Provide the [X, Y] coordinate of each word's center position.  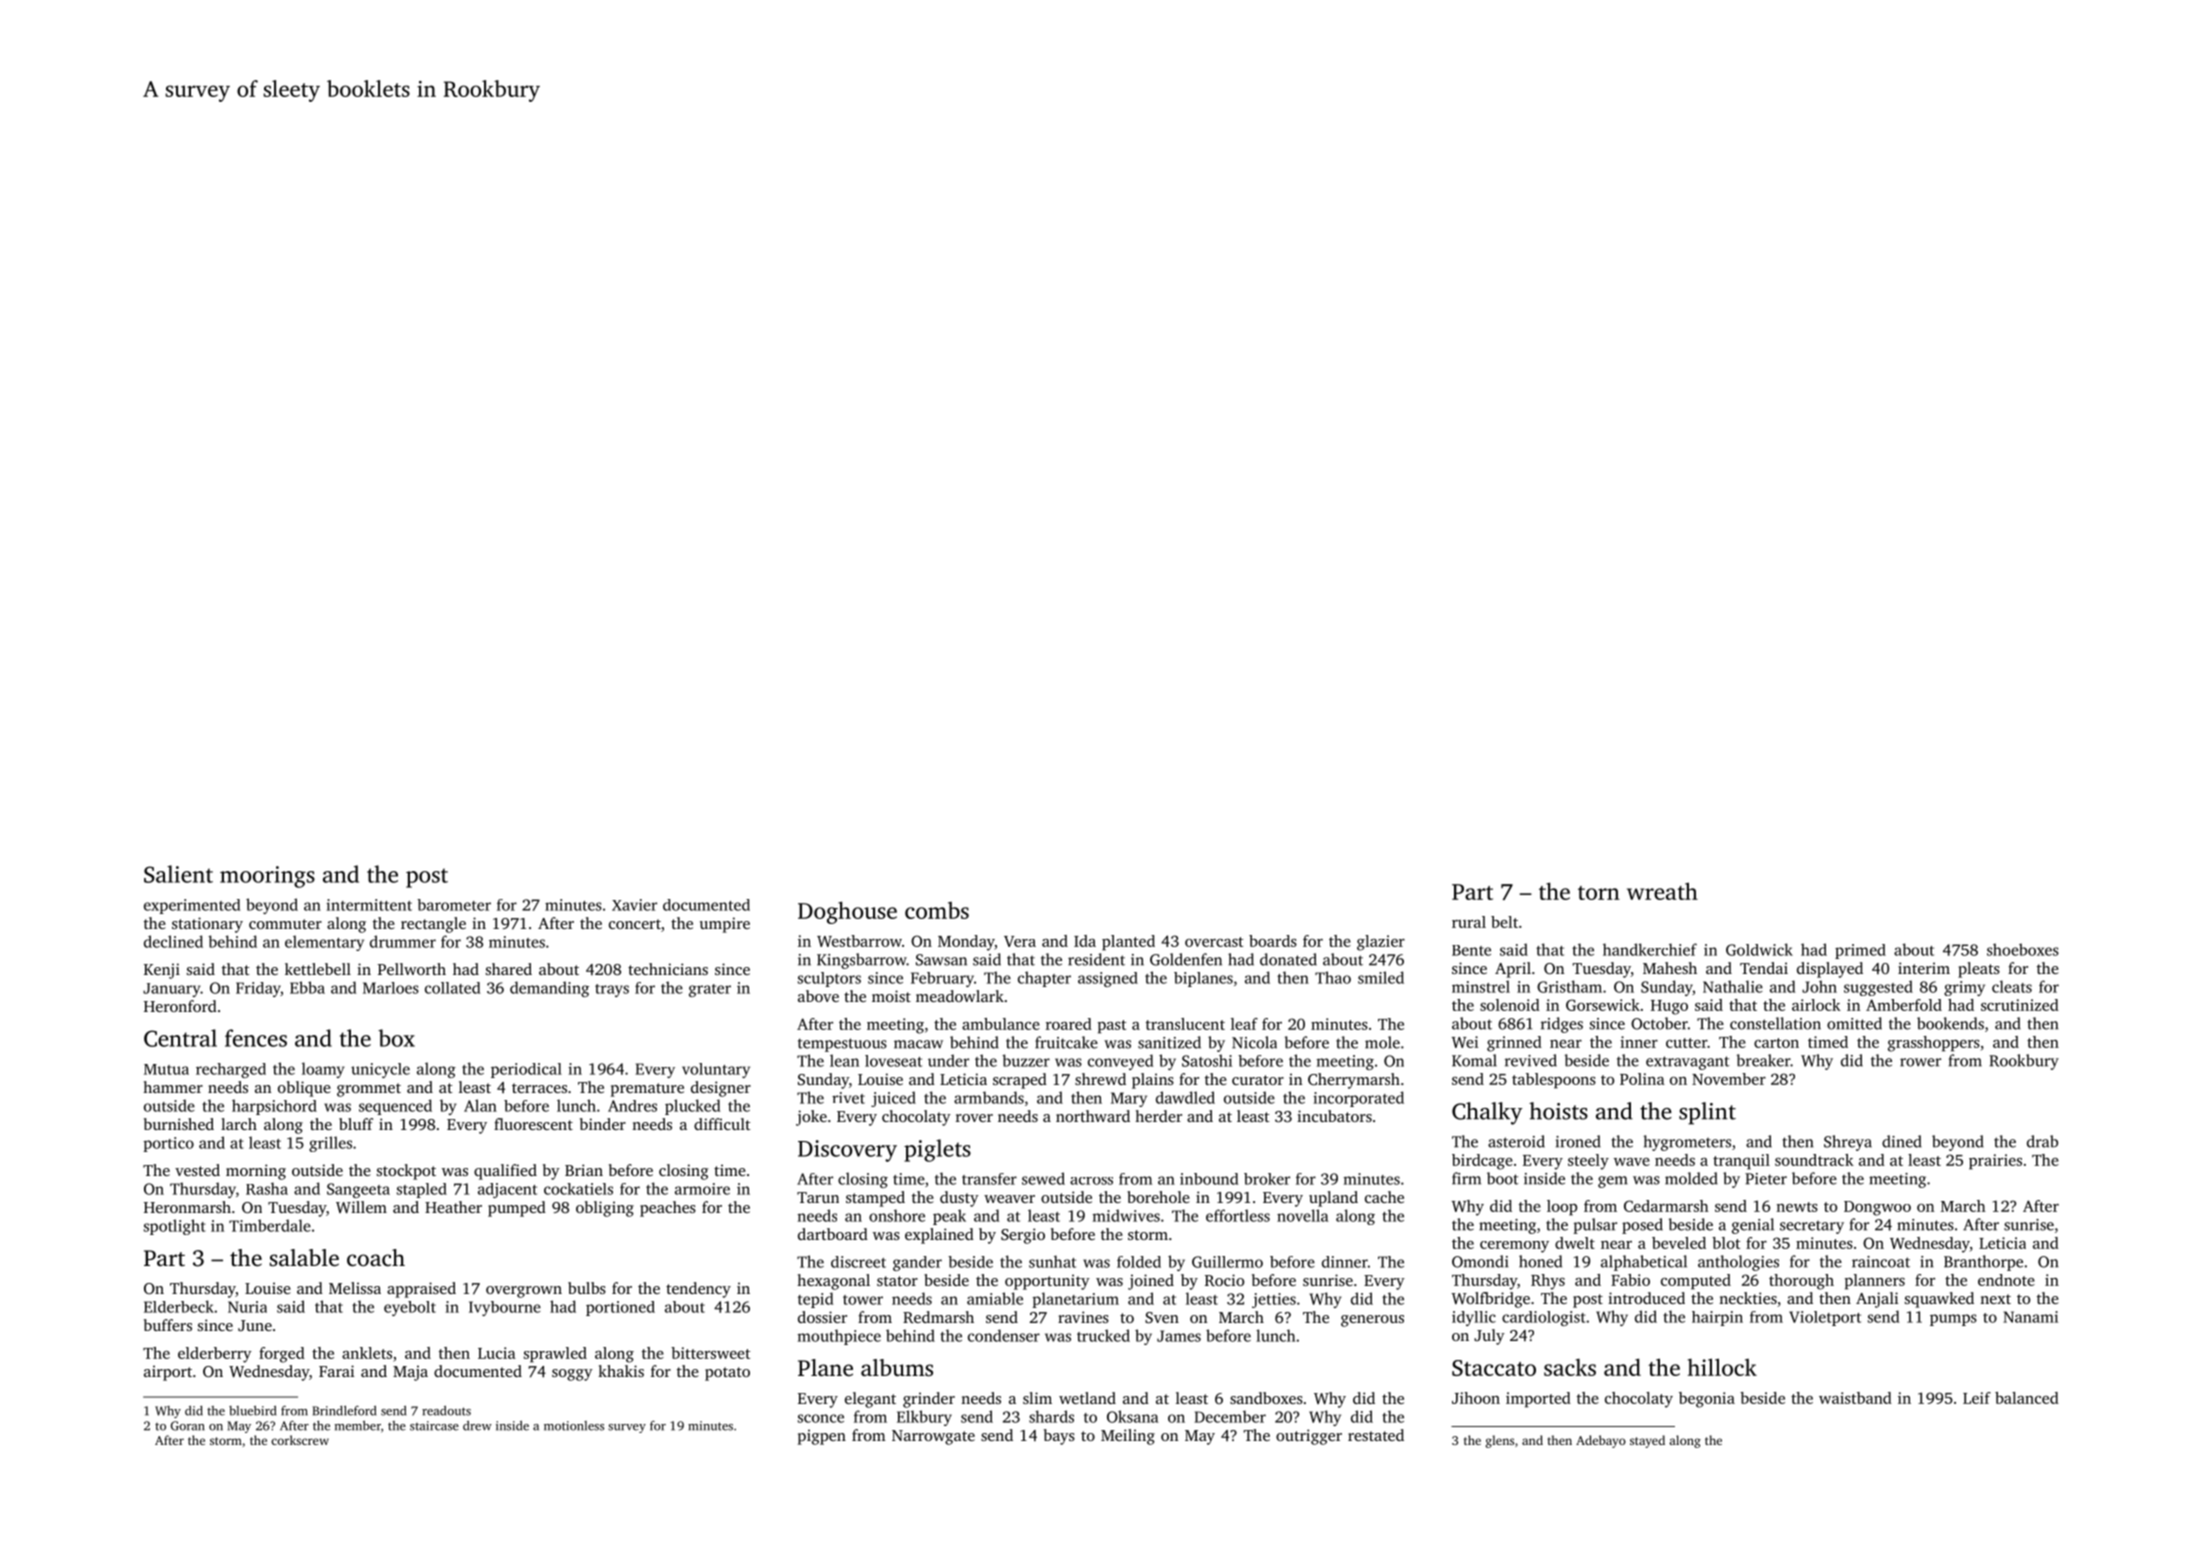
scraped [1020, 1081]
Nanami [2030, 1317]
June [255, 1325]
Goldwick [1759, 949]
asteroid [1516, 1141]
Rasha [267, 1188]
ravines [1083, 1317]
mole [1382, 1042]
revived [1531, 1060]
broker [1267, 1179]
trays [612, 990]
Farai [336, 1371]
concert [635, 924]
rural [1469, 922]
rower [1920, 1062]
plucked [692, 1107]
